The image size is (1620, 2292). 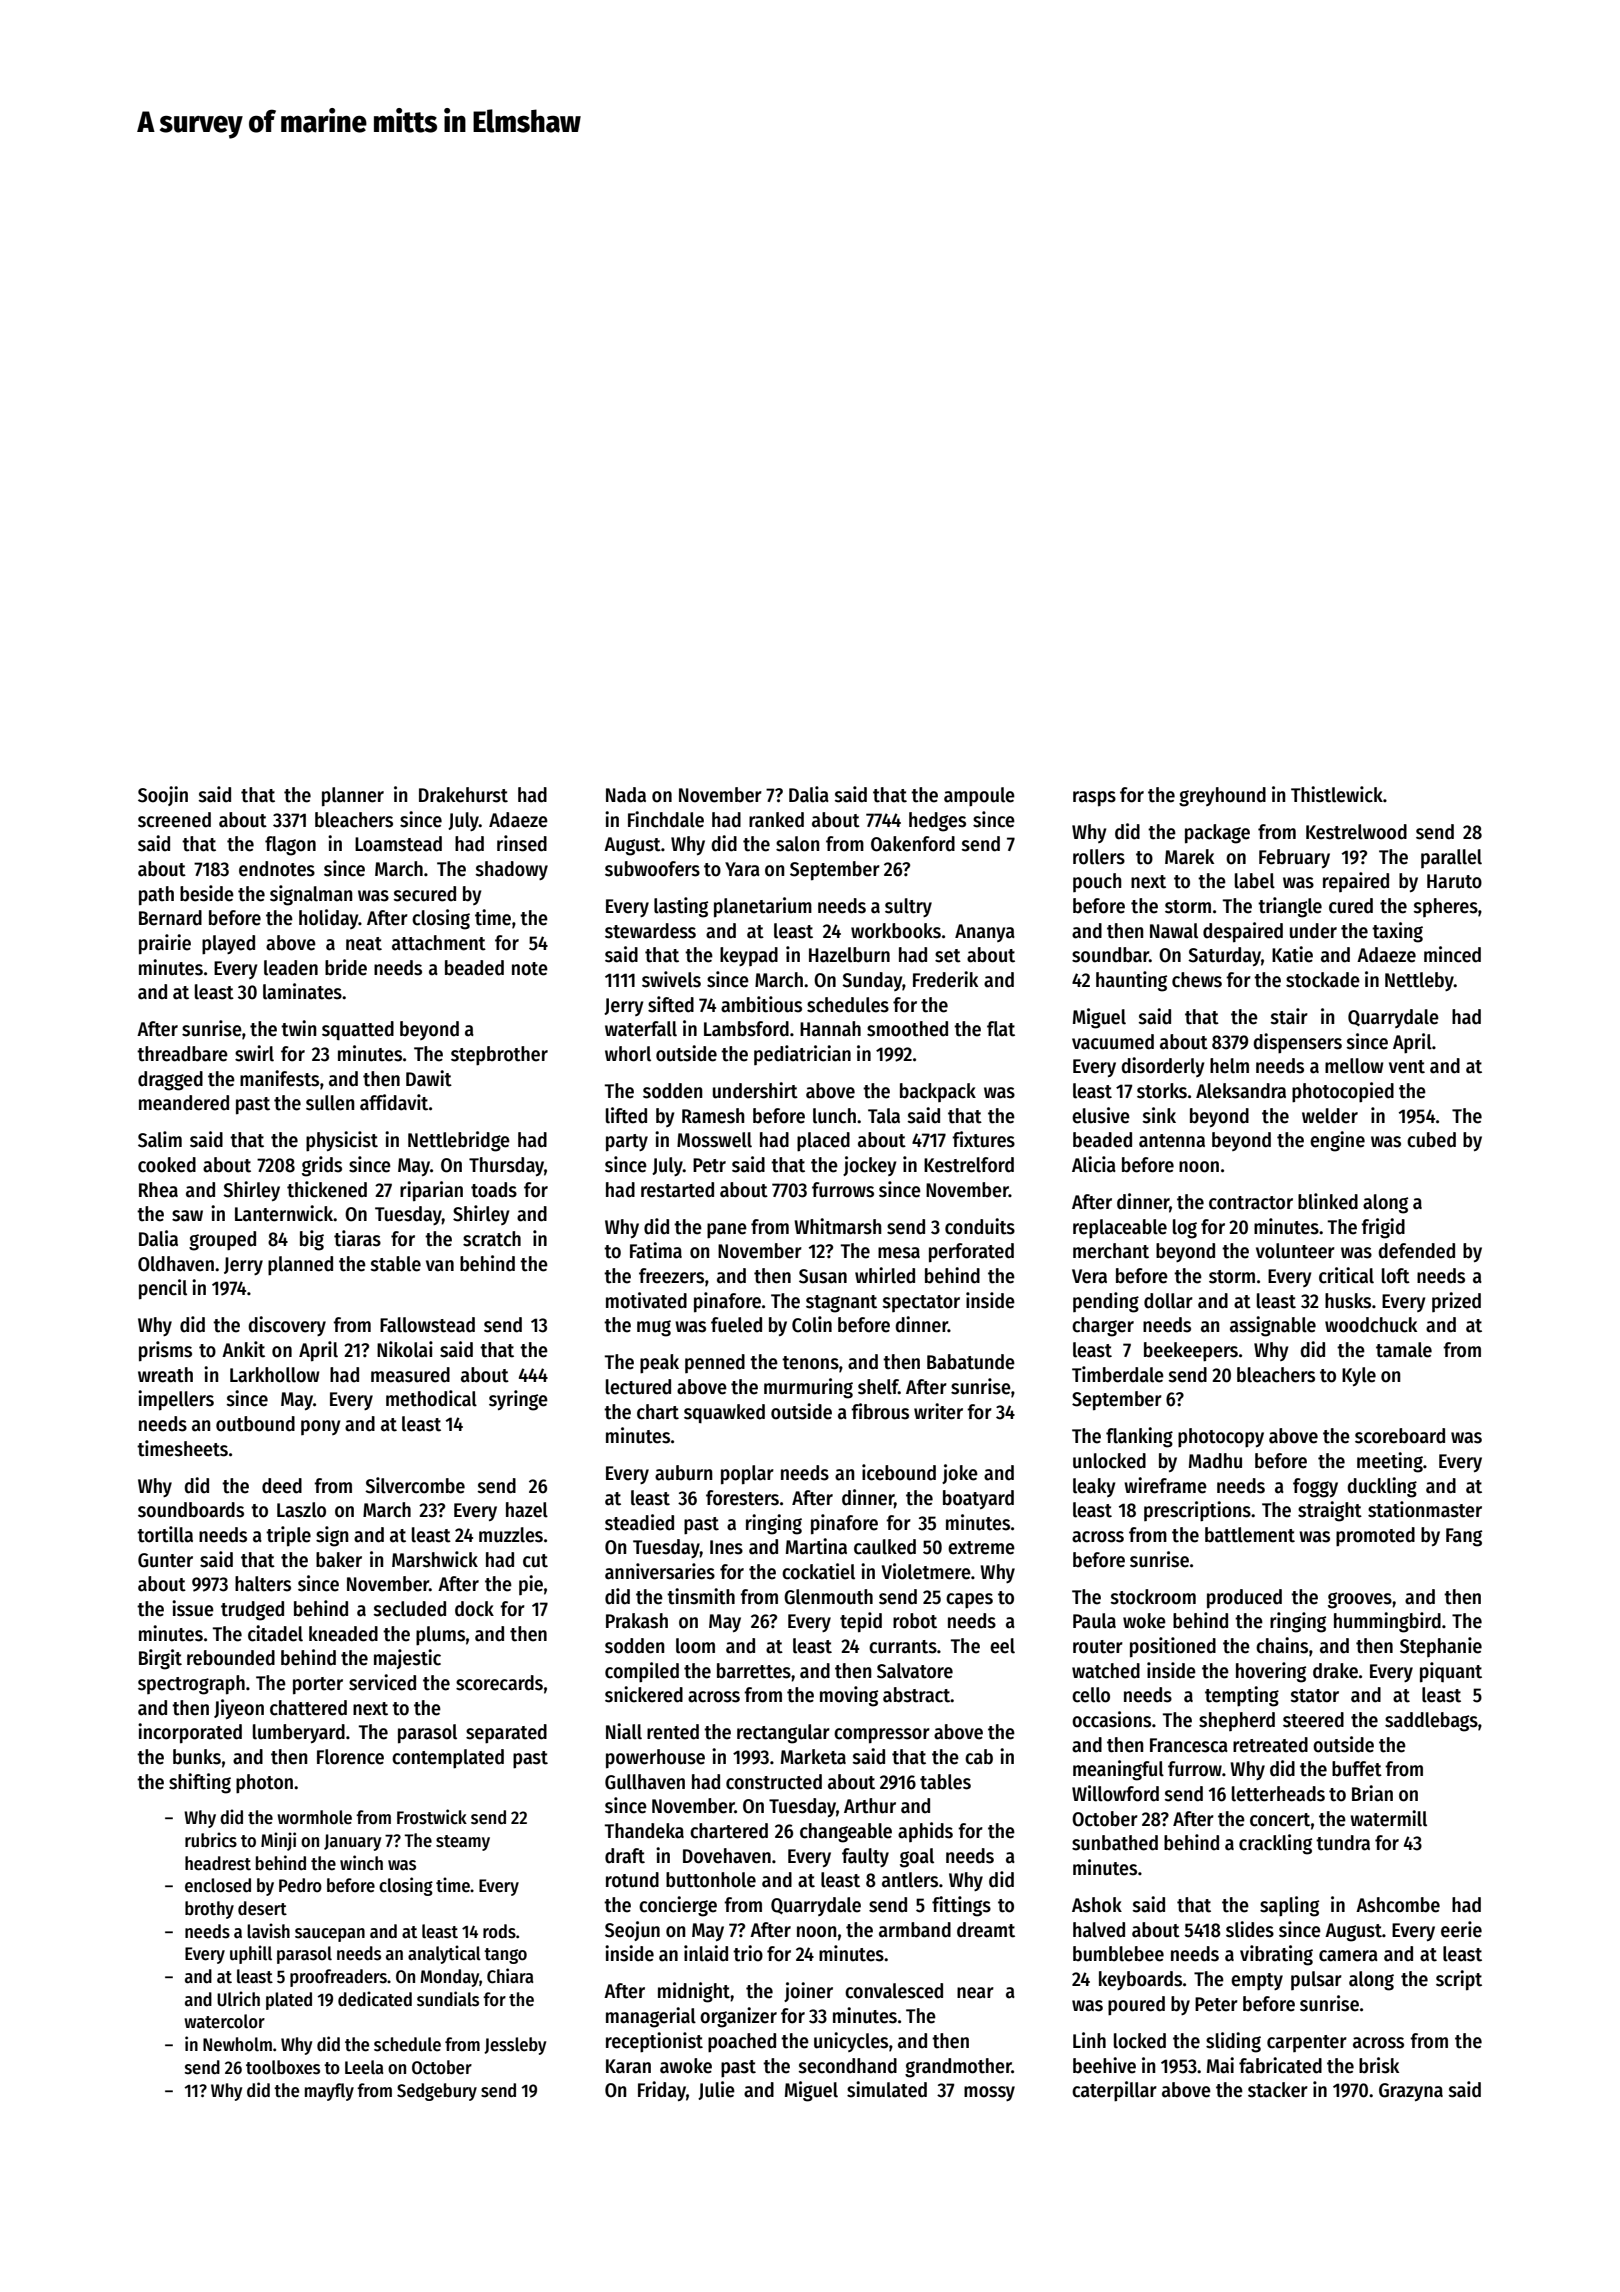 What do you see at coordinates (626, 795) in the document?
I see `Nada` at bounding box center [626, 795].
